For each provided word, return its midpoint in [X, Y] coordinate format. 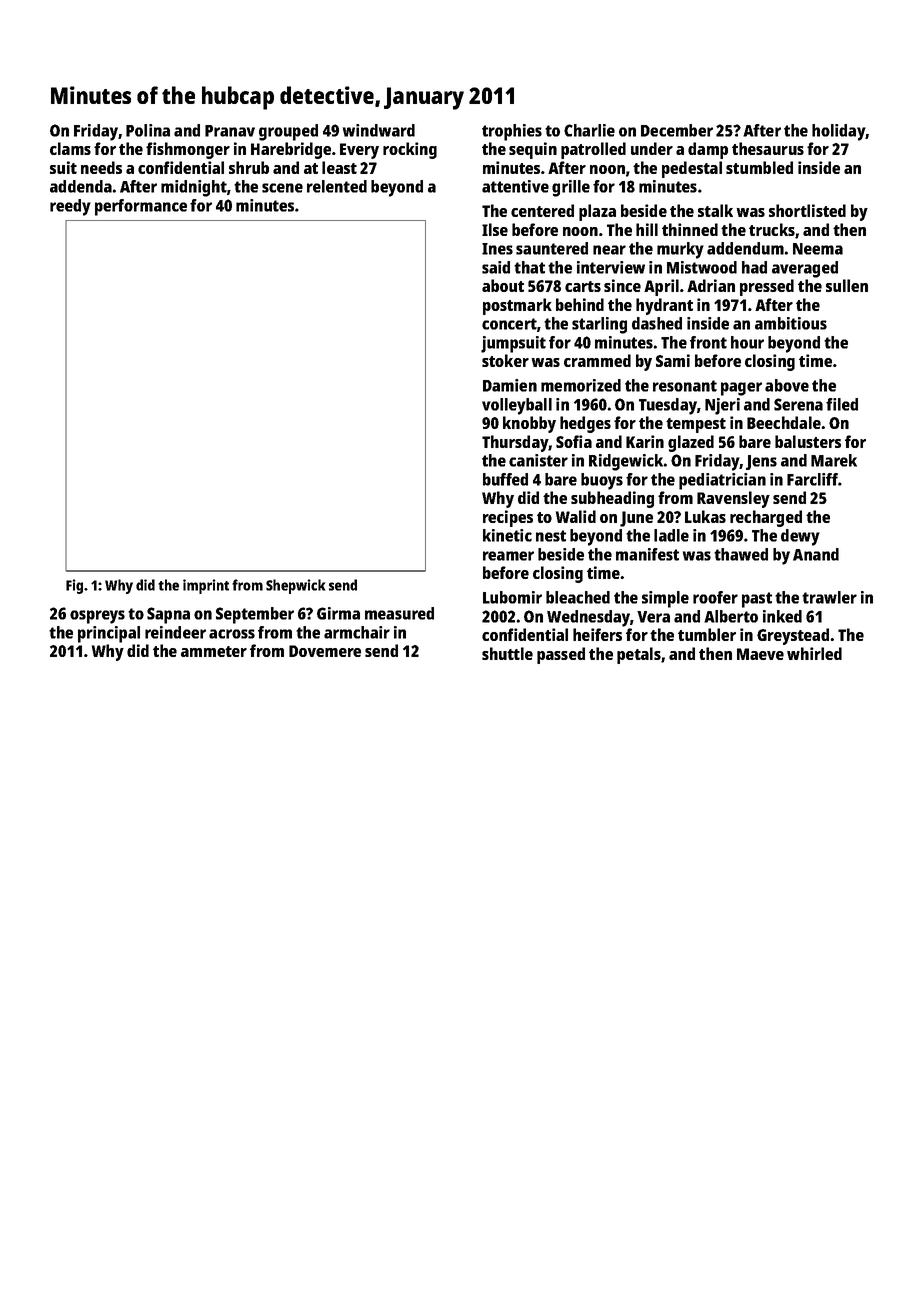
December [677, 130]
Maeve [760, 654]
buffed [505, 479]
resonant [685, 386]
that [529, 267]
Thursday [515, 443]
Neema [818, 249]
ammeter [214, 651]
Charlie [589, 130]
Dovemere [325, 651]
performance [141, 207]
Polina [148, 130]
